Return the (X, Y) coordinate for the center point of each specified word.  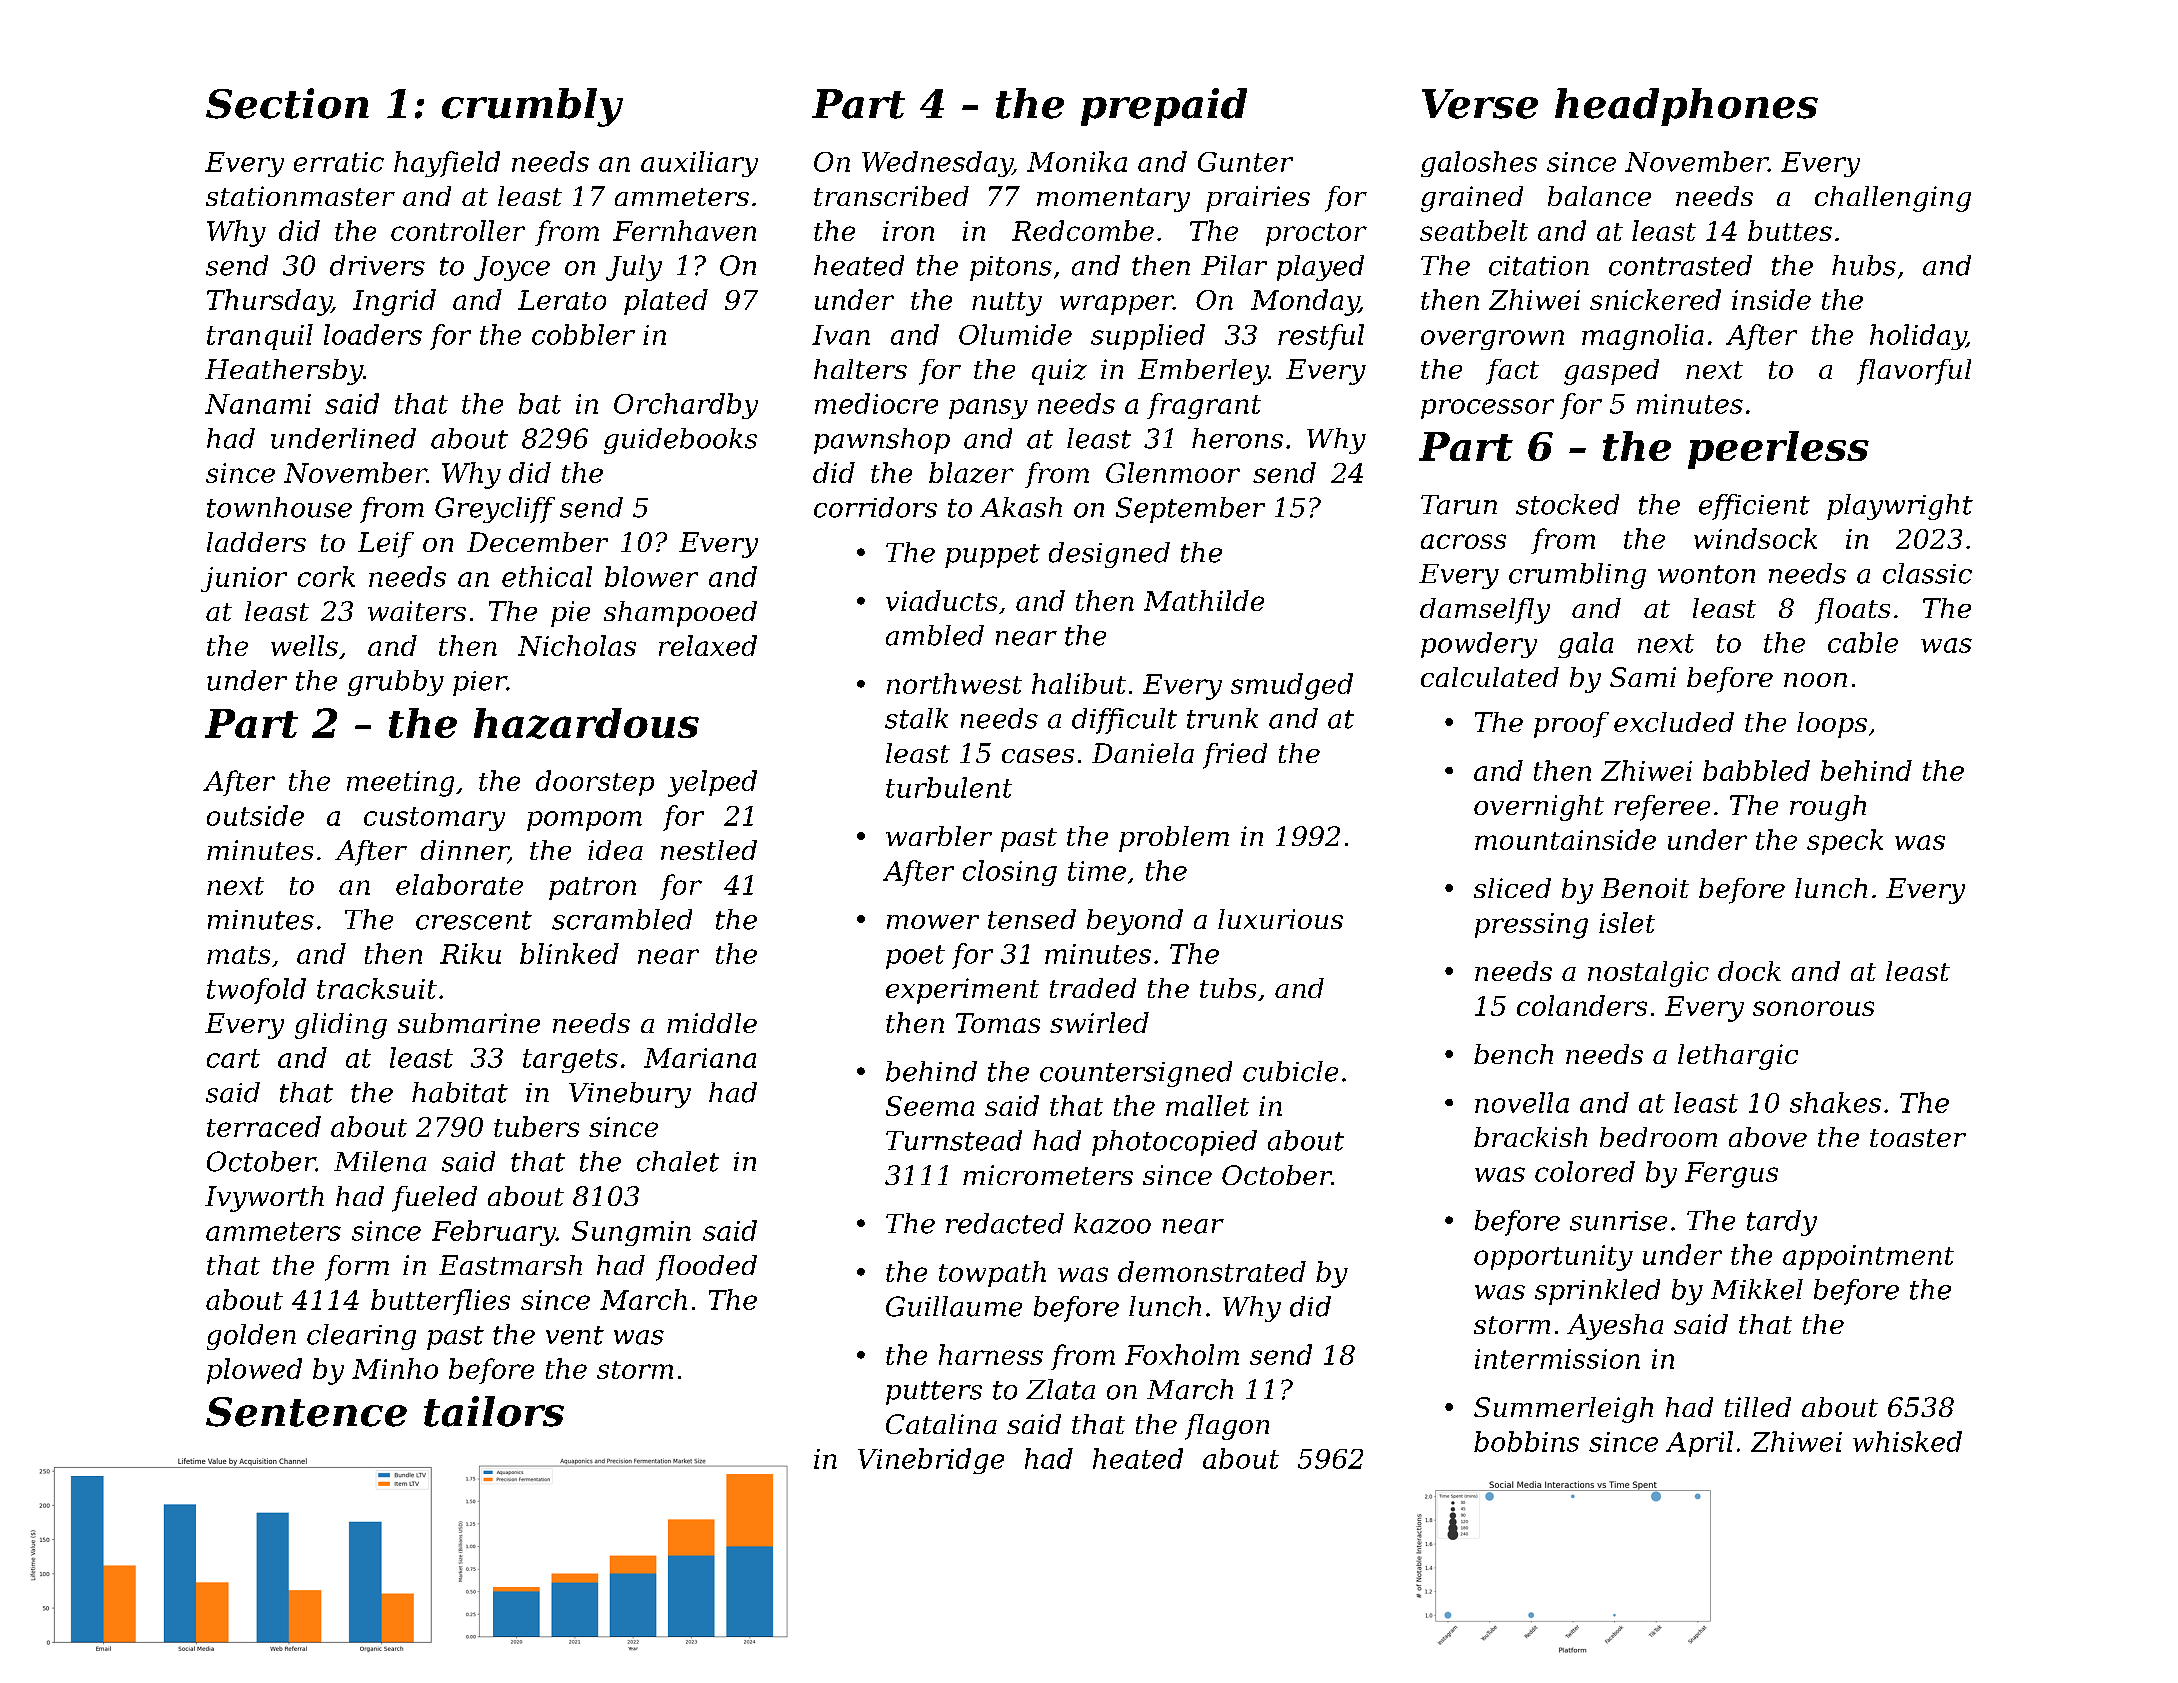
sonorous (1813, 1008)
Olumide (1015, 334)
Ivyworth (264, 1199)
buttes (1790, 230)
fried (1235, 756)
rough (1828, 808)
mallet (1207, 1105)
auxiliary (699, 164)
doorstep (595, 783)
